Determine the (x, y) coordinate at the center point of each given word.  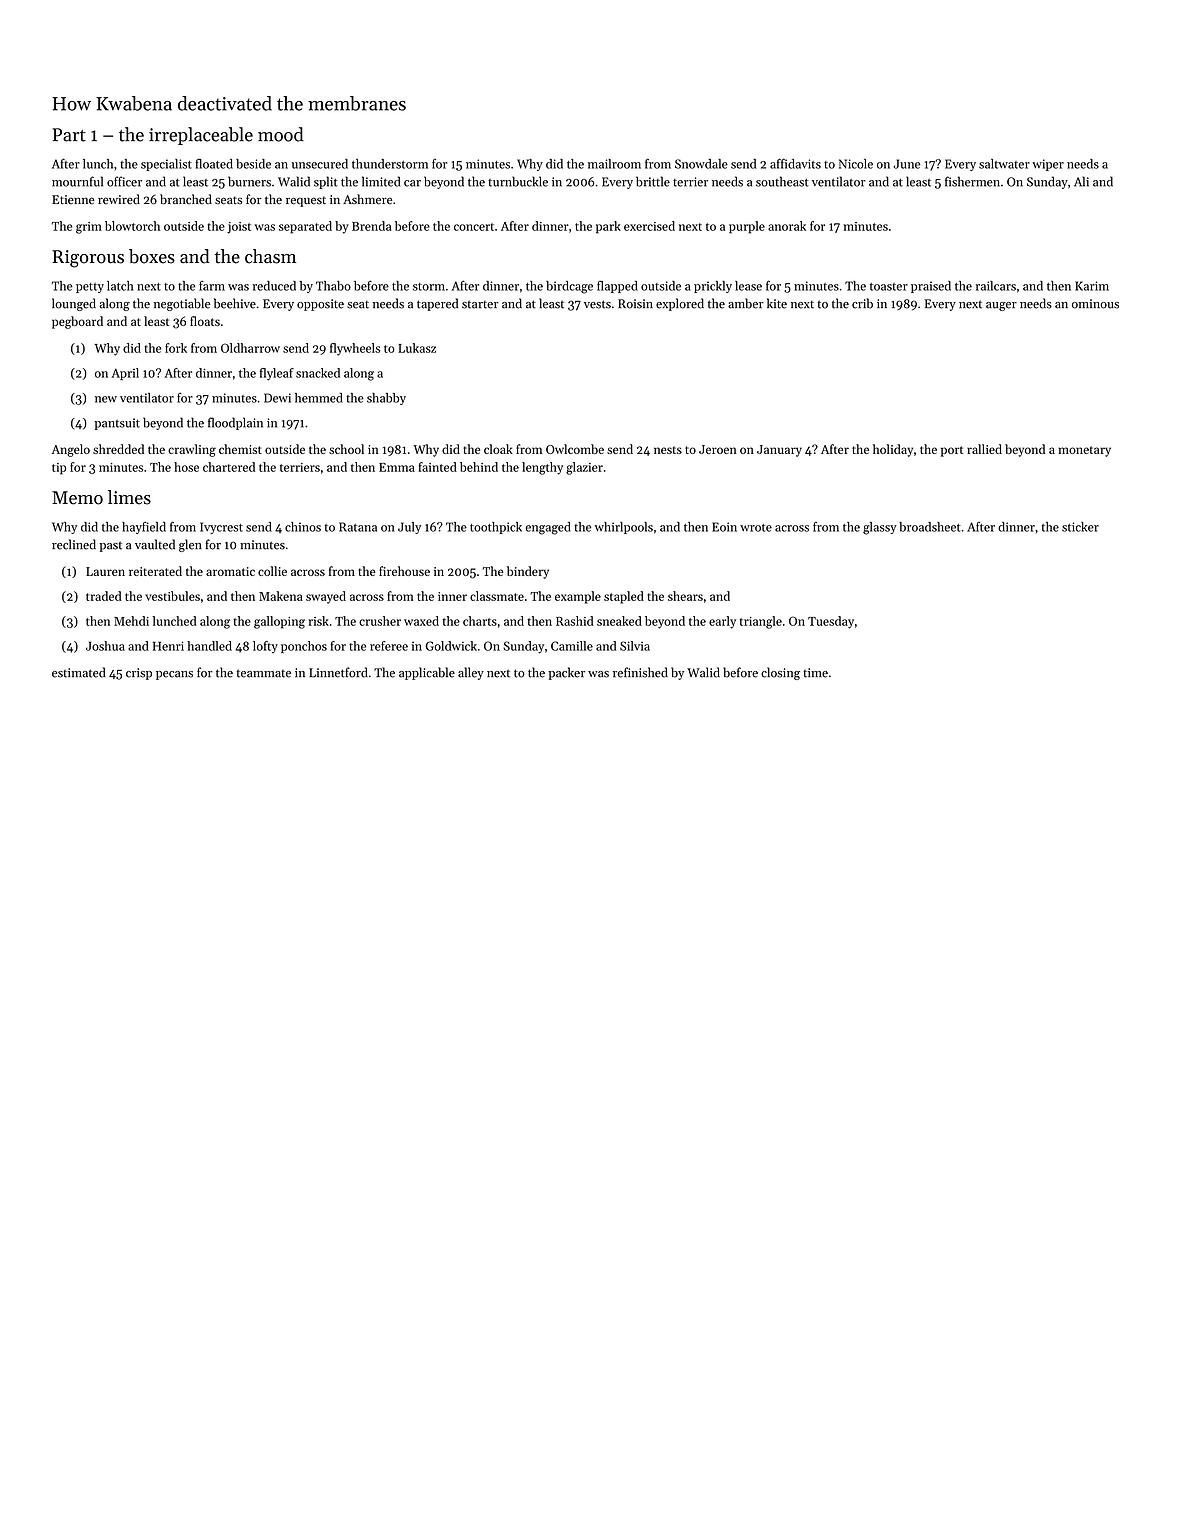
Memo (77, 498)
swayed (326, 597)
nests (668, 450)
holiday (893, 450)
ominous (1095, 304)
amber (746, 303)
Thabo (333, 286)
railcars (996, 286)
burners (249, 181)
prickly (713, 287)
